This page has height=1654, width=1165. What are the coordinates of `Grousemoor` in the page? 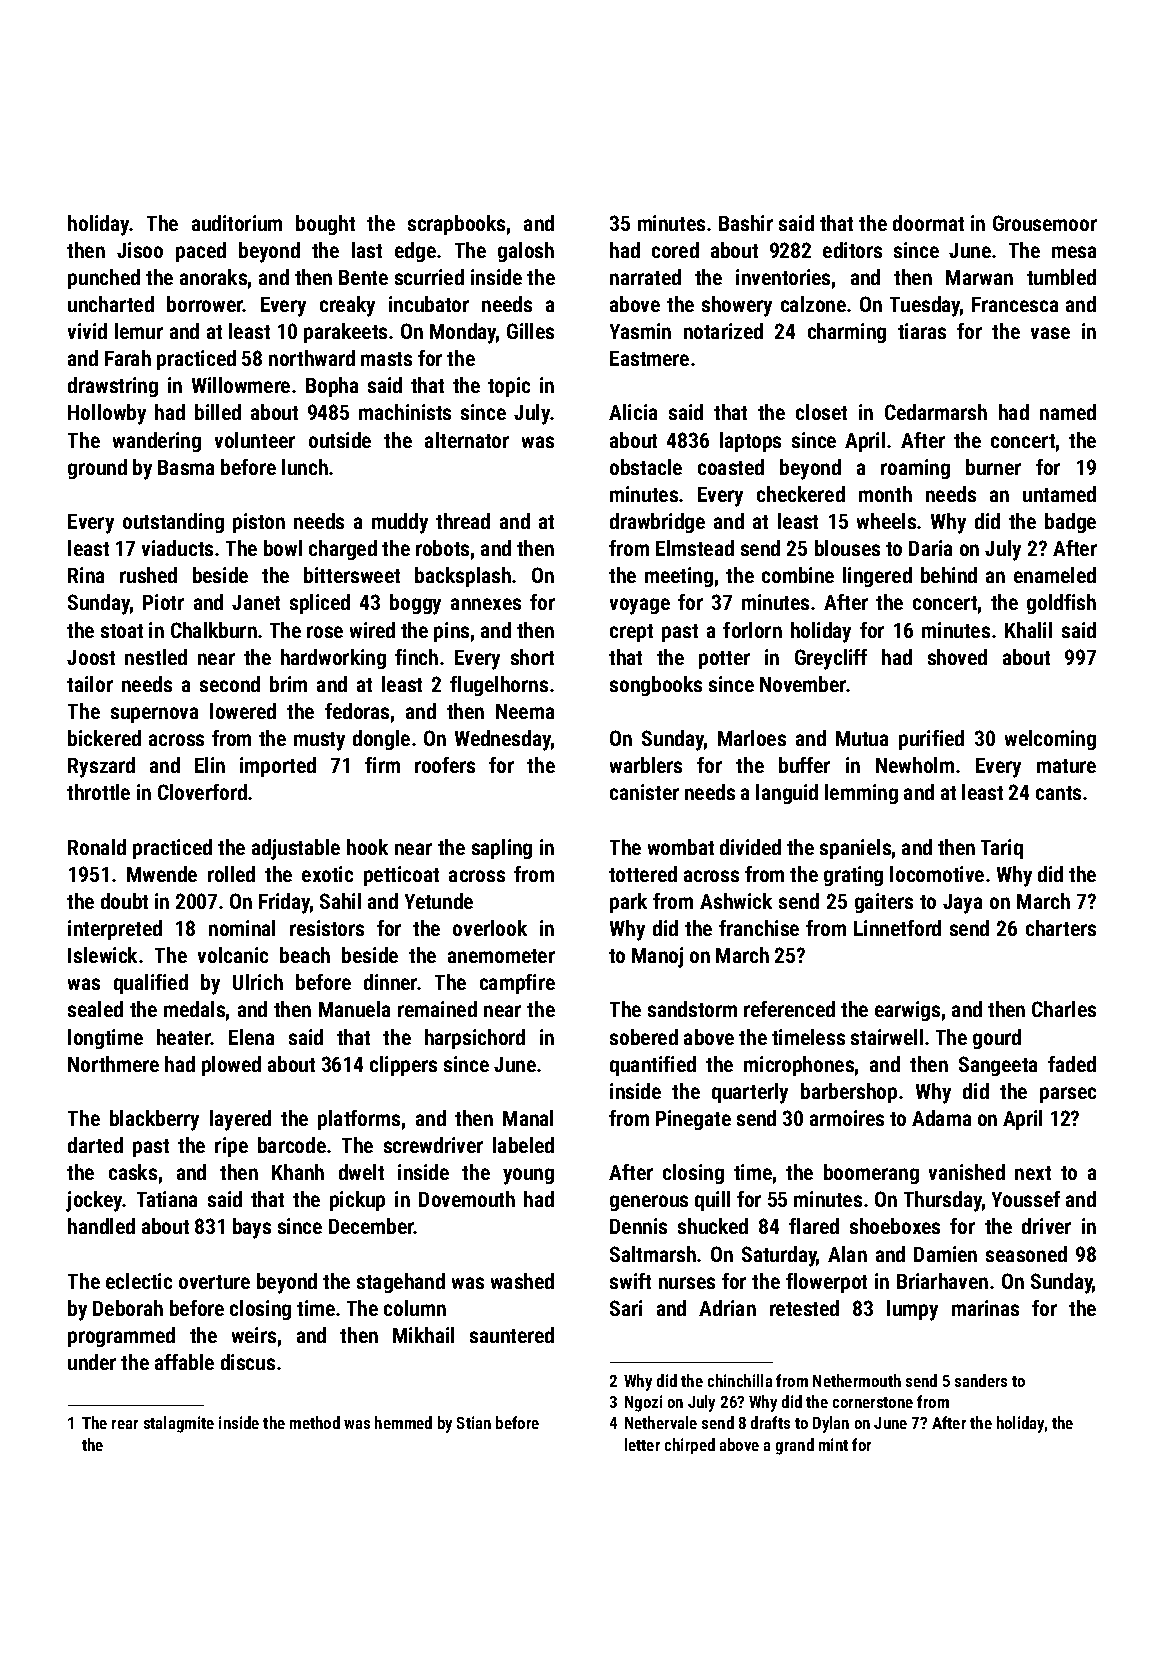 It's located at (1045, 223).
